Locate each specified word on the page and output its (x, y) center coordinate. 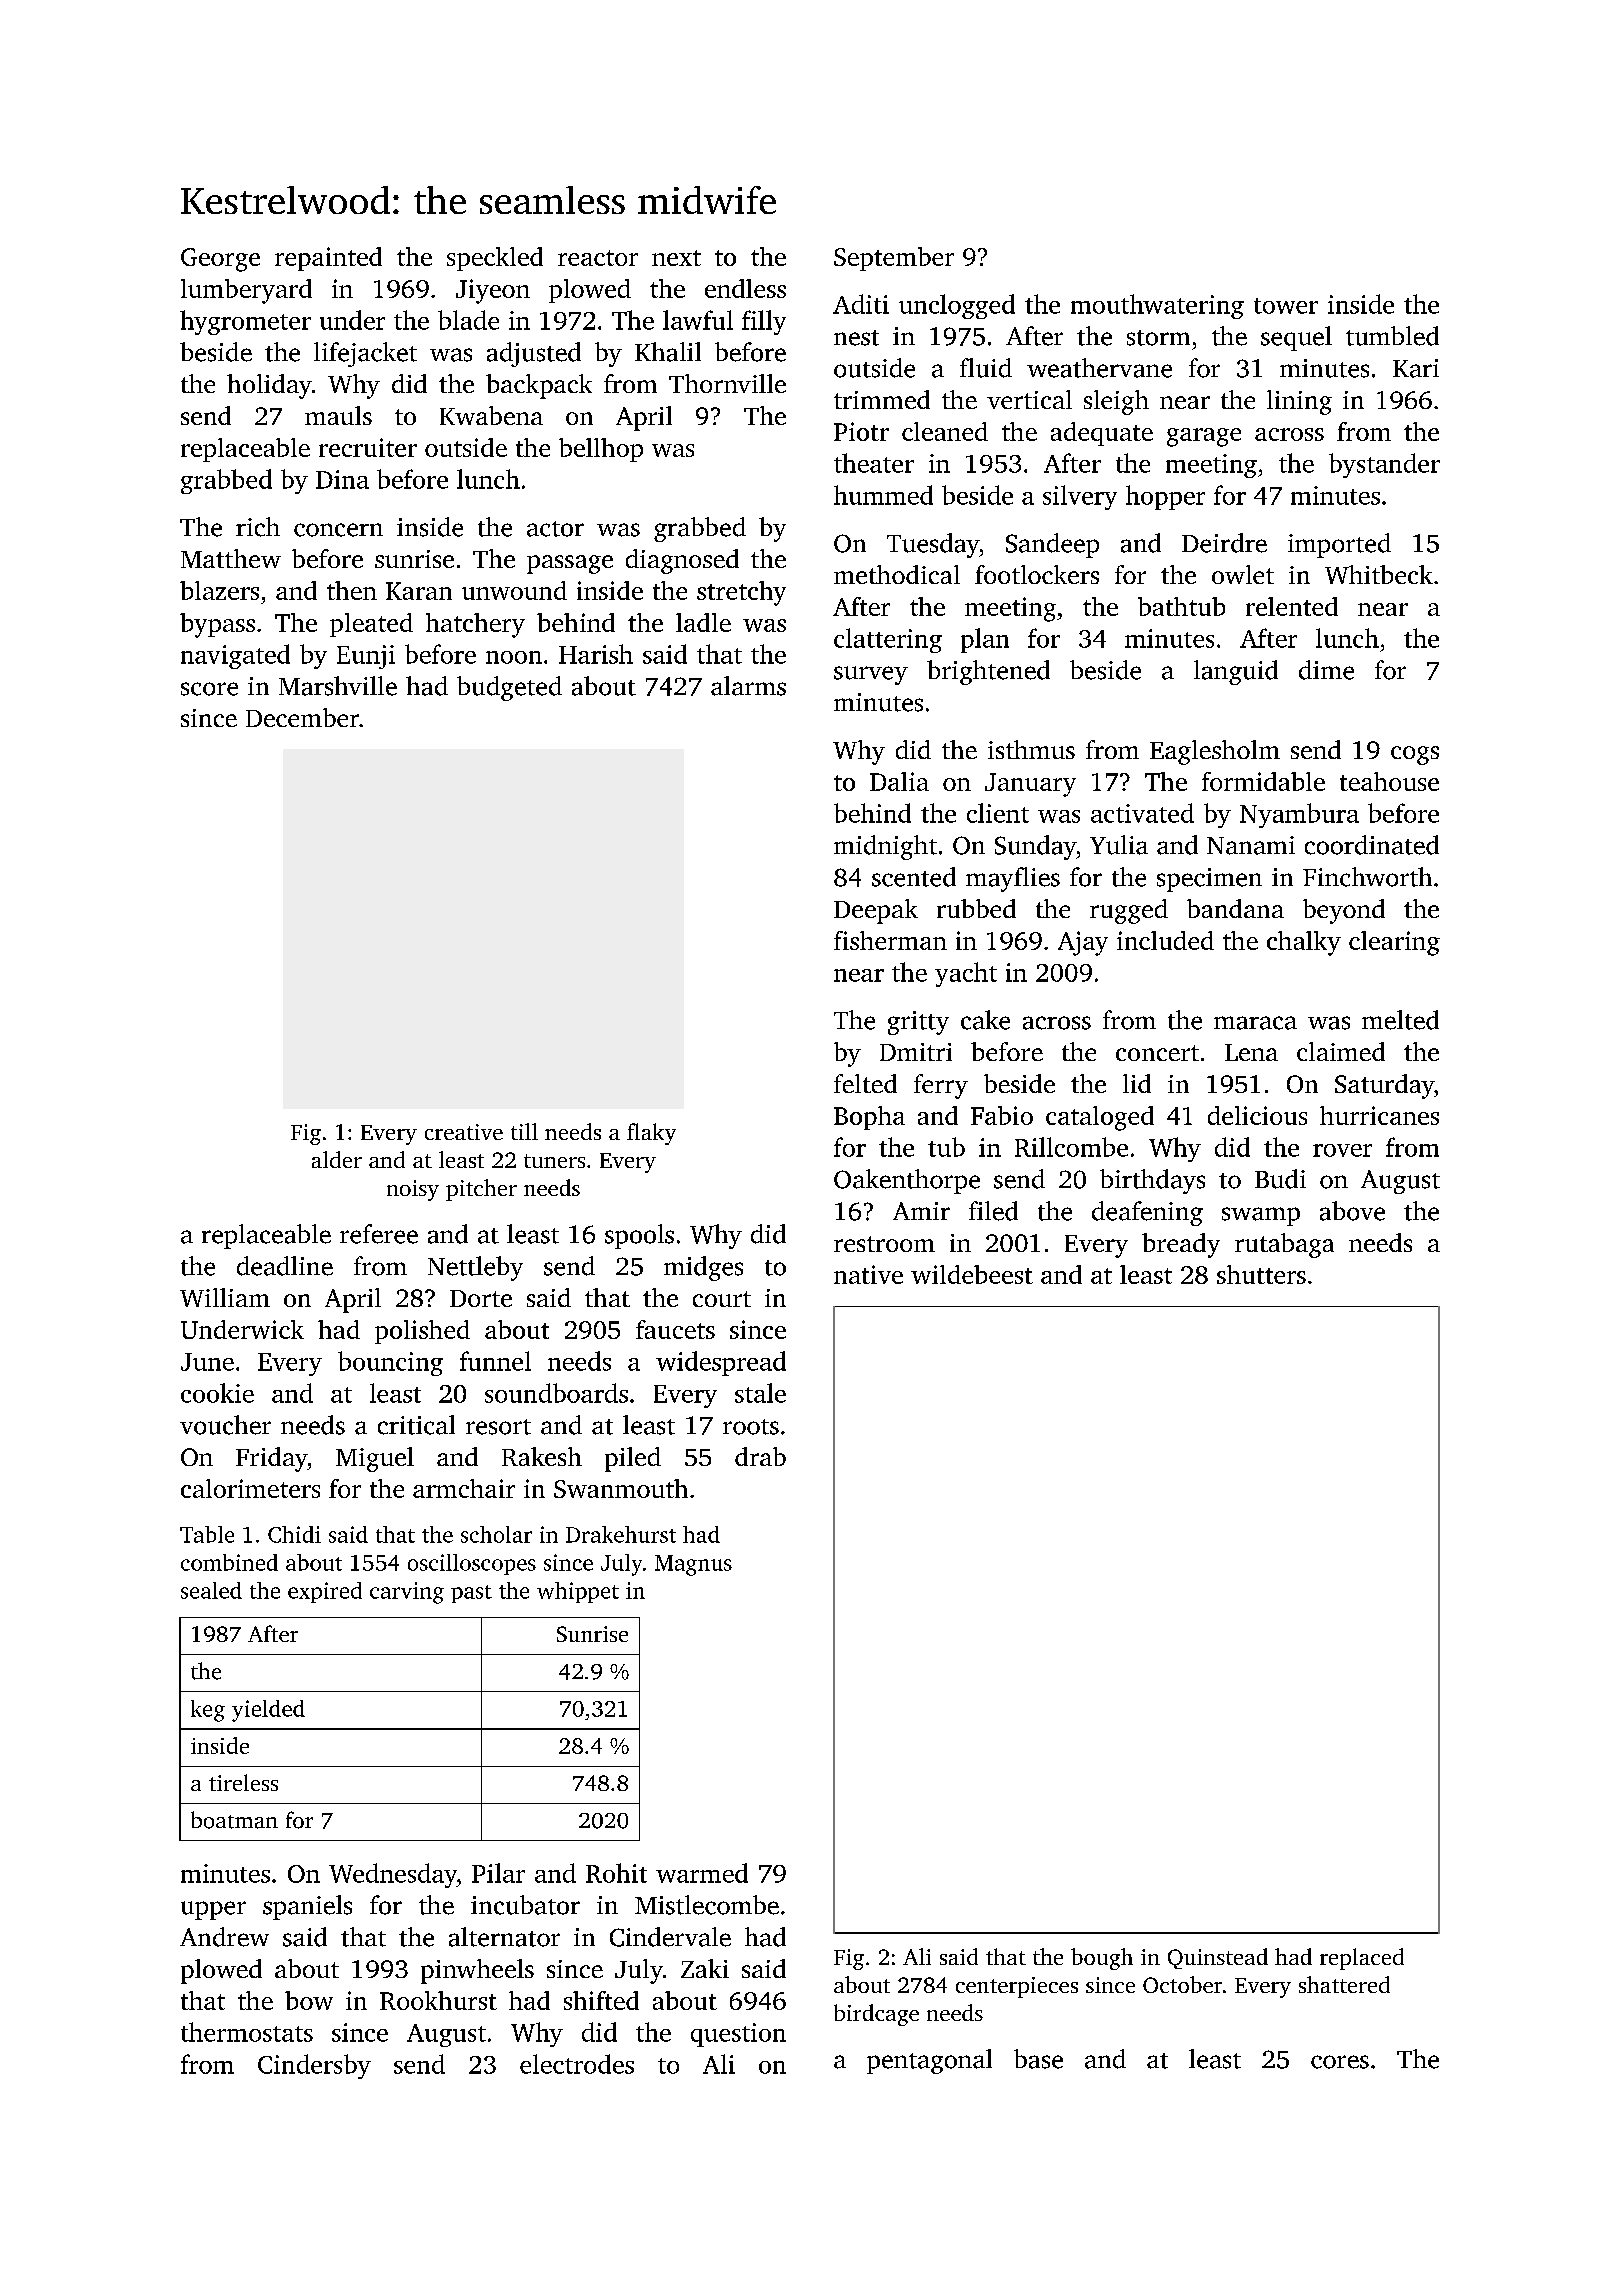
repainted (328, 259)
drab (760, 1456)
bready (1181, 1245)
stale (760, 1393)
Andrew (224, 1937)
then (352, 590)
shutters (1261, 1274)
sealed (211, 1590)
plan (985, 640)
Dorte (481, 1298)
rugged (1129, 911)
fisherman (890, 940)
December (302, 717)
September (894, 259)
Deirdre (1224, 543)
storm (1158, 338)
